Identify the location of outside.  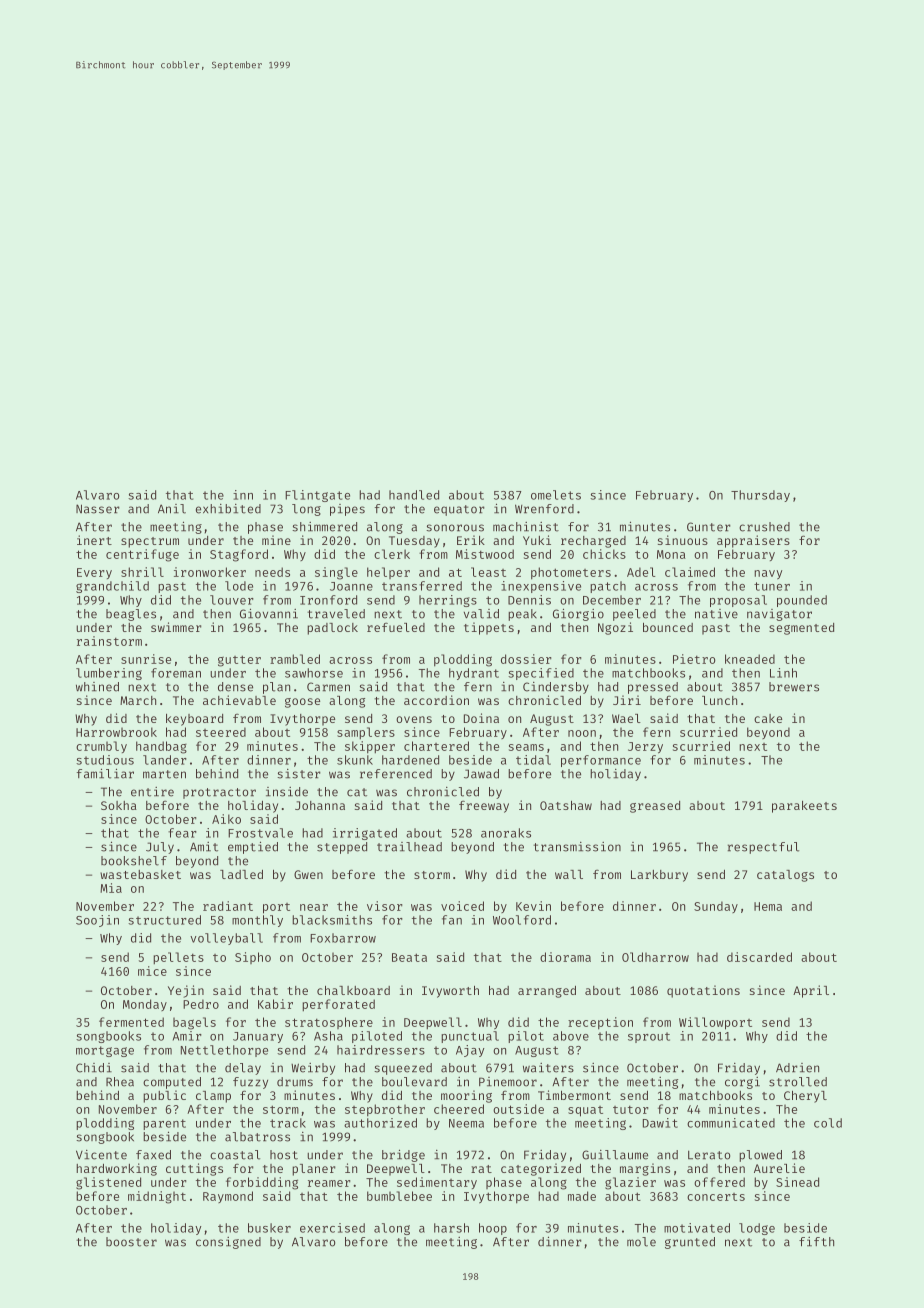
(518, 1109).
